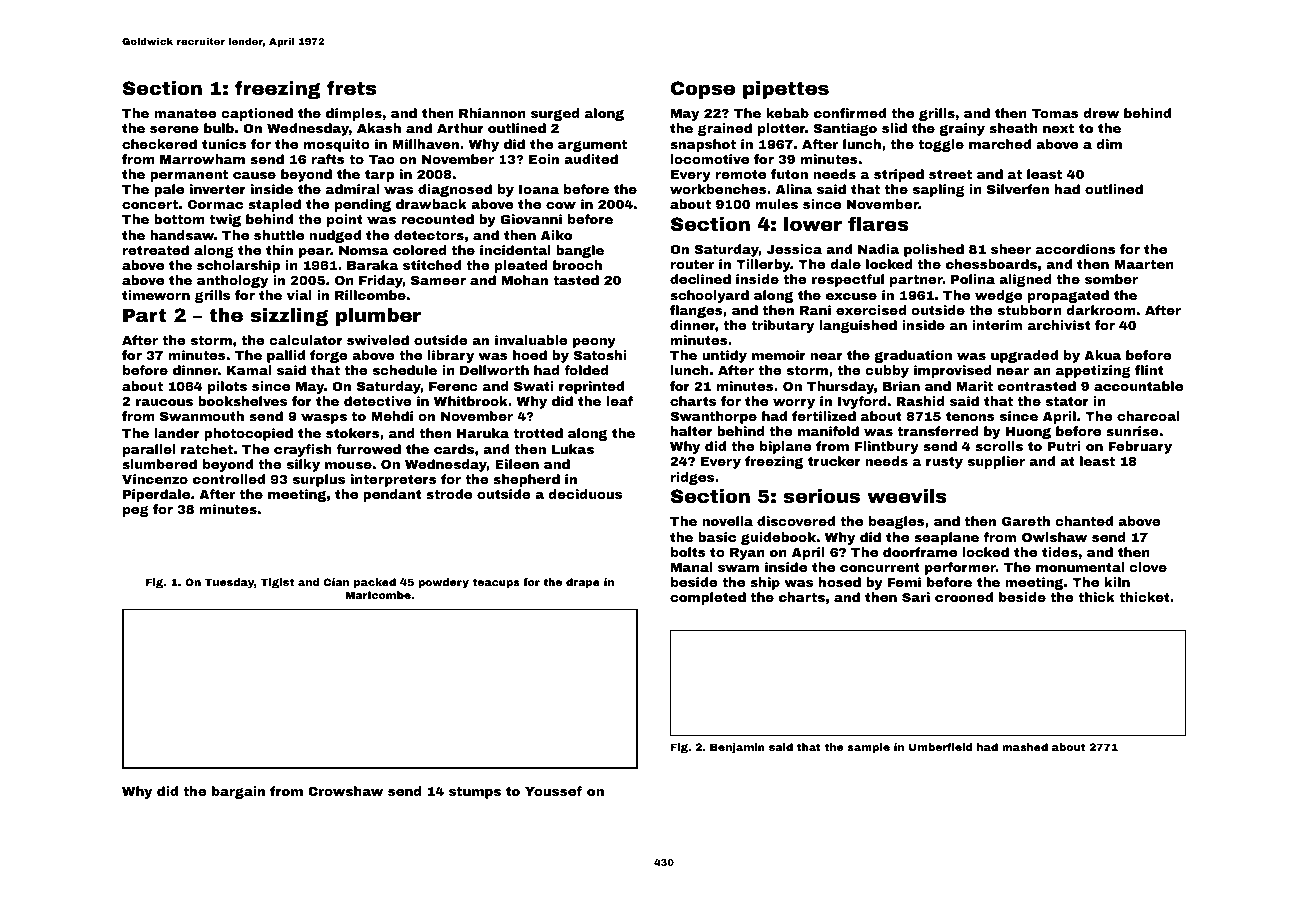 This image has height=924, width=1308. What do you see at coordinates (177, 433) in the image?
I see `lander` at bounding box center [177, 433].
